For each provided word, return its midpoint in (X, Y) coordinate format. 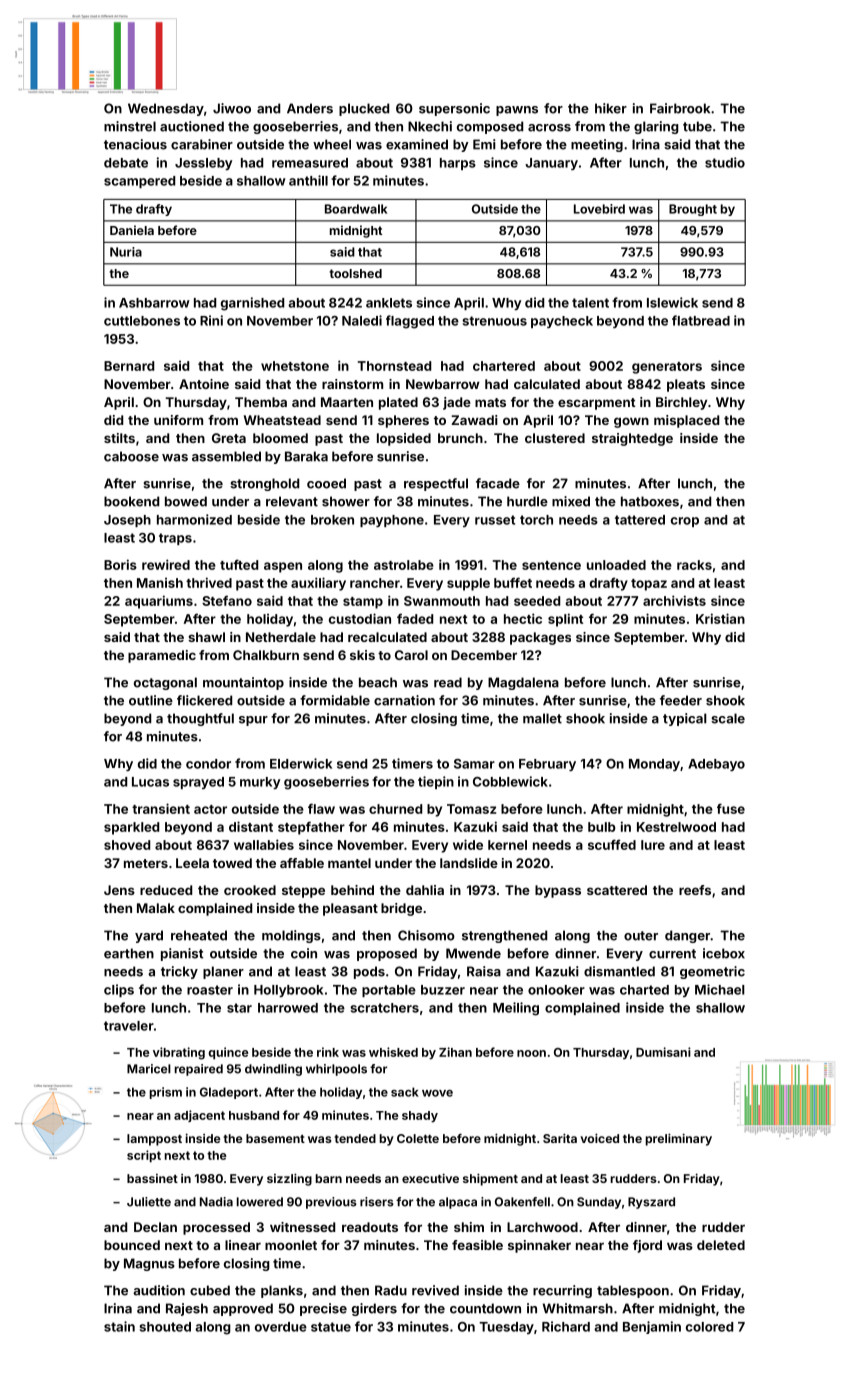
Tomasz (471, 809)
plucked (364, 109)
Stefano (227, 600)
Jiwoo (232, 108)
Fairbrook (680, 108)
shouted (165, 1327)
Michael (720, 989)
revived (435, 1290)
